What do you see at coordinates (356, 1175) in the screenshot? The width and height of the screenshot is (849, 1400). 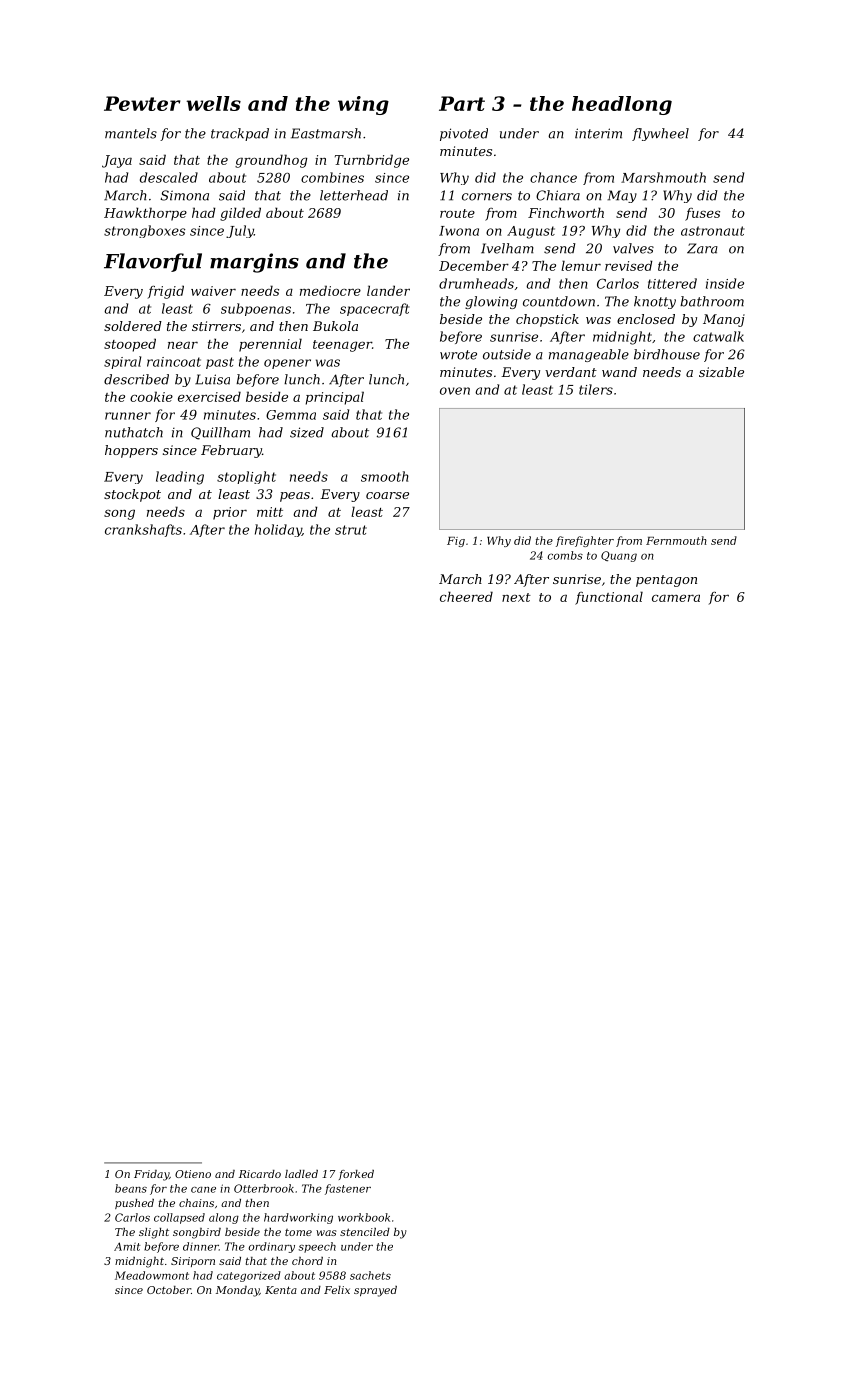 I see `forked` at bounding box center [356, 1175].
